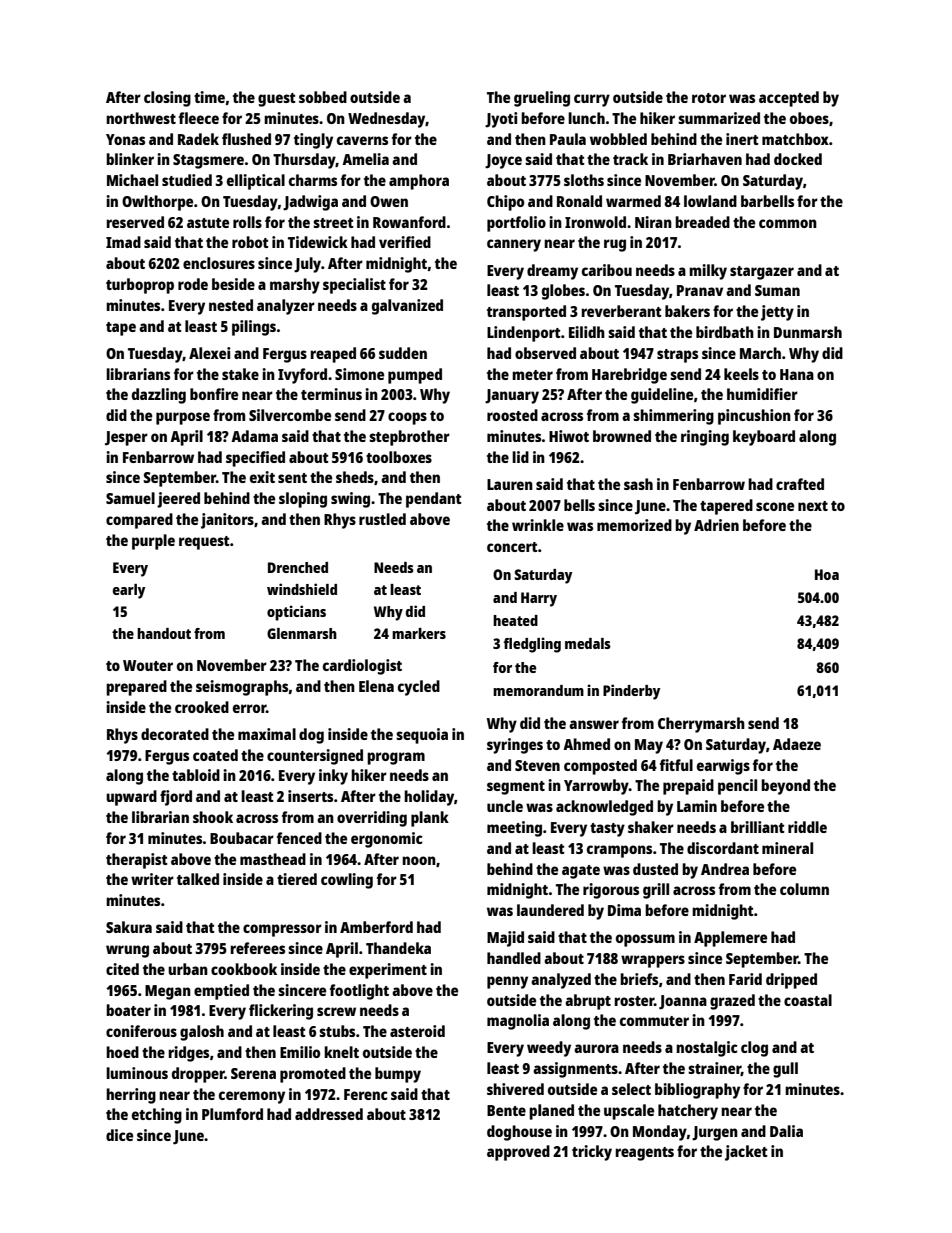 The image size is (952, 1233). Describe the element at coordinates (409, 438) in the page. I see `stepbrother` at that location.
